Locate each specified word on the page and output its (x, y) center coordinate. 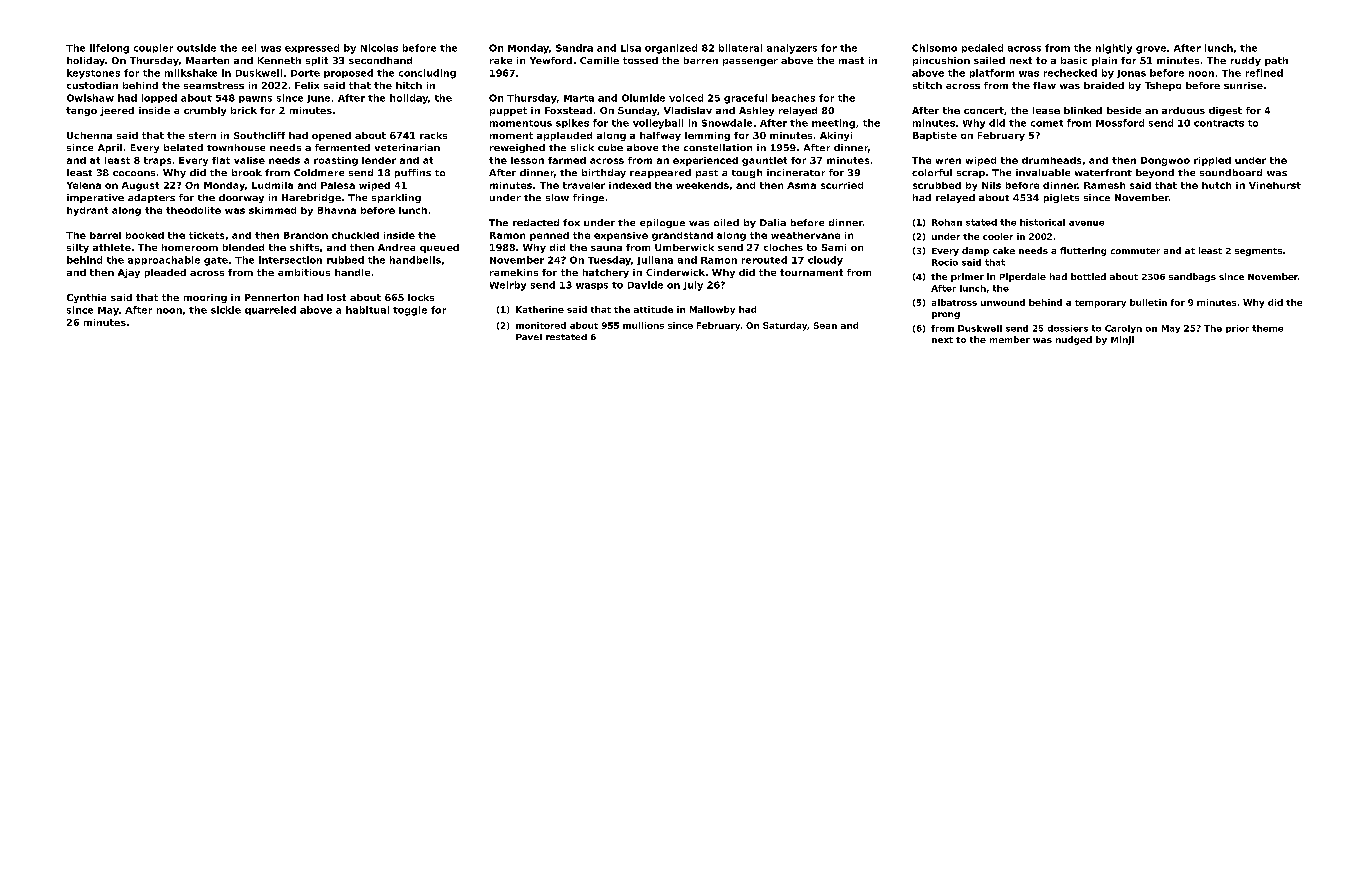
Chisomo (934, 48)
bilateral (740, 48)
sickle (226, 310)
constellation (718, 147)
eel (249, 48)
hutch (1216, 185)
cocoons (134, 173)
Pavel (529, 337)
